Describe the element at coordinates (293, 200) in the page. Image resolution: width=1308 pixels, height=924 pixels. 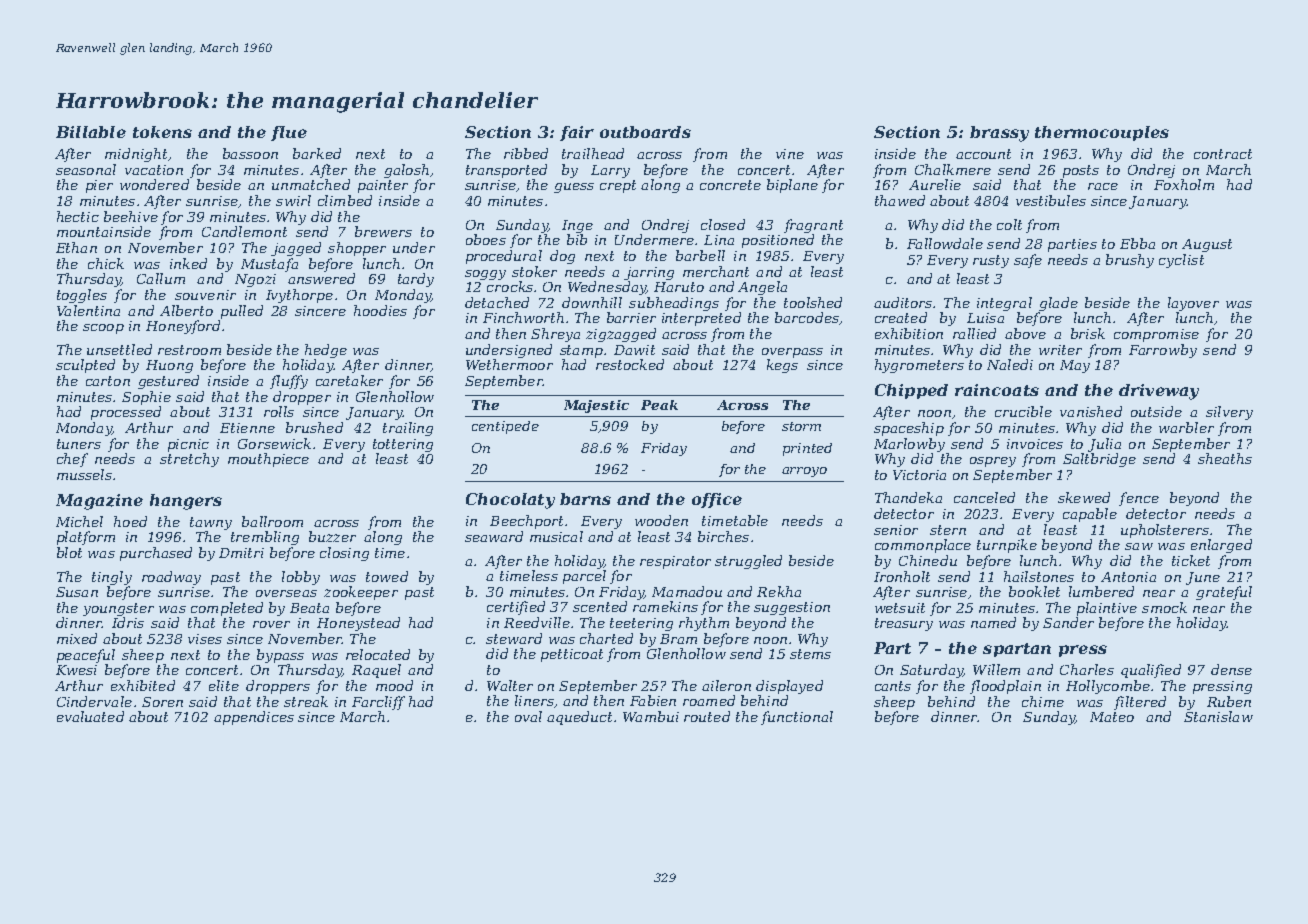
I see `swirl` at that location.
